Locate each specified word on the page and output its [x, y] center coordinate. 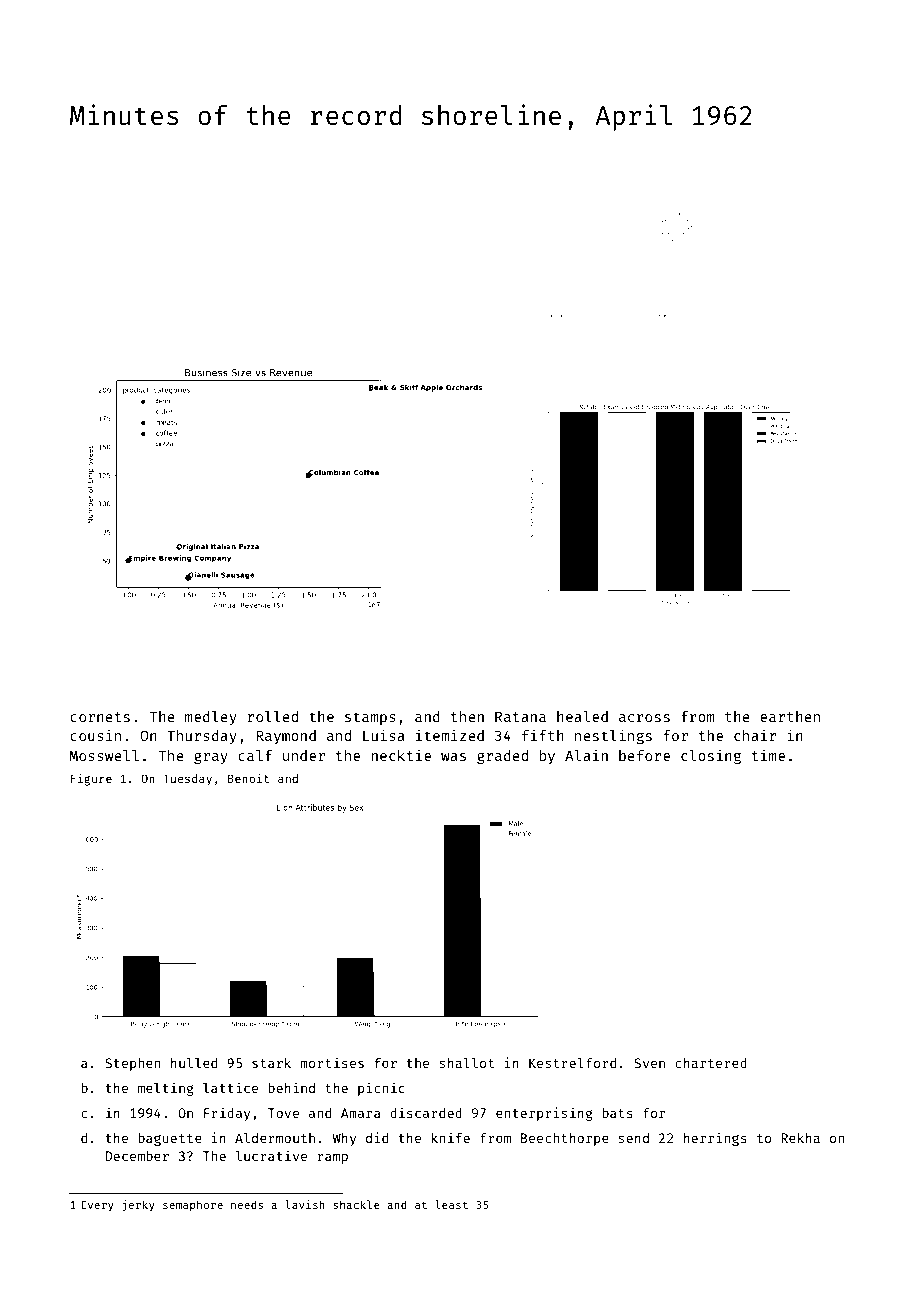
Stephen [132, 1064]
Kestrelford [572, 1062]
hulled [194, 1062]
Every [97, 1206]
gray [211, 758]
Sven [649, 1063]
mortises [332, 1062]
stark [271, 1063]
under [304, 755]
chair [755, 735]
